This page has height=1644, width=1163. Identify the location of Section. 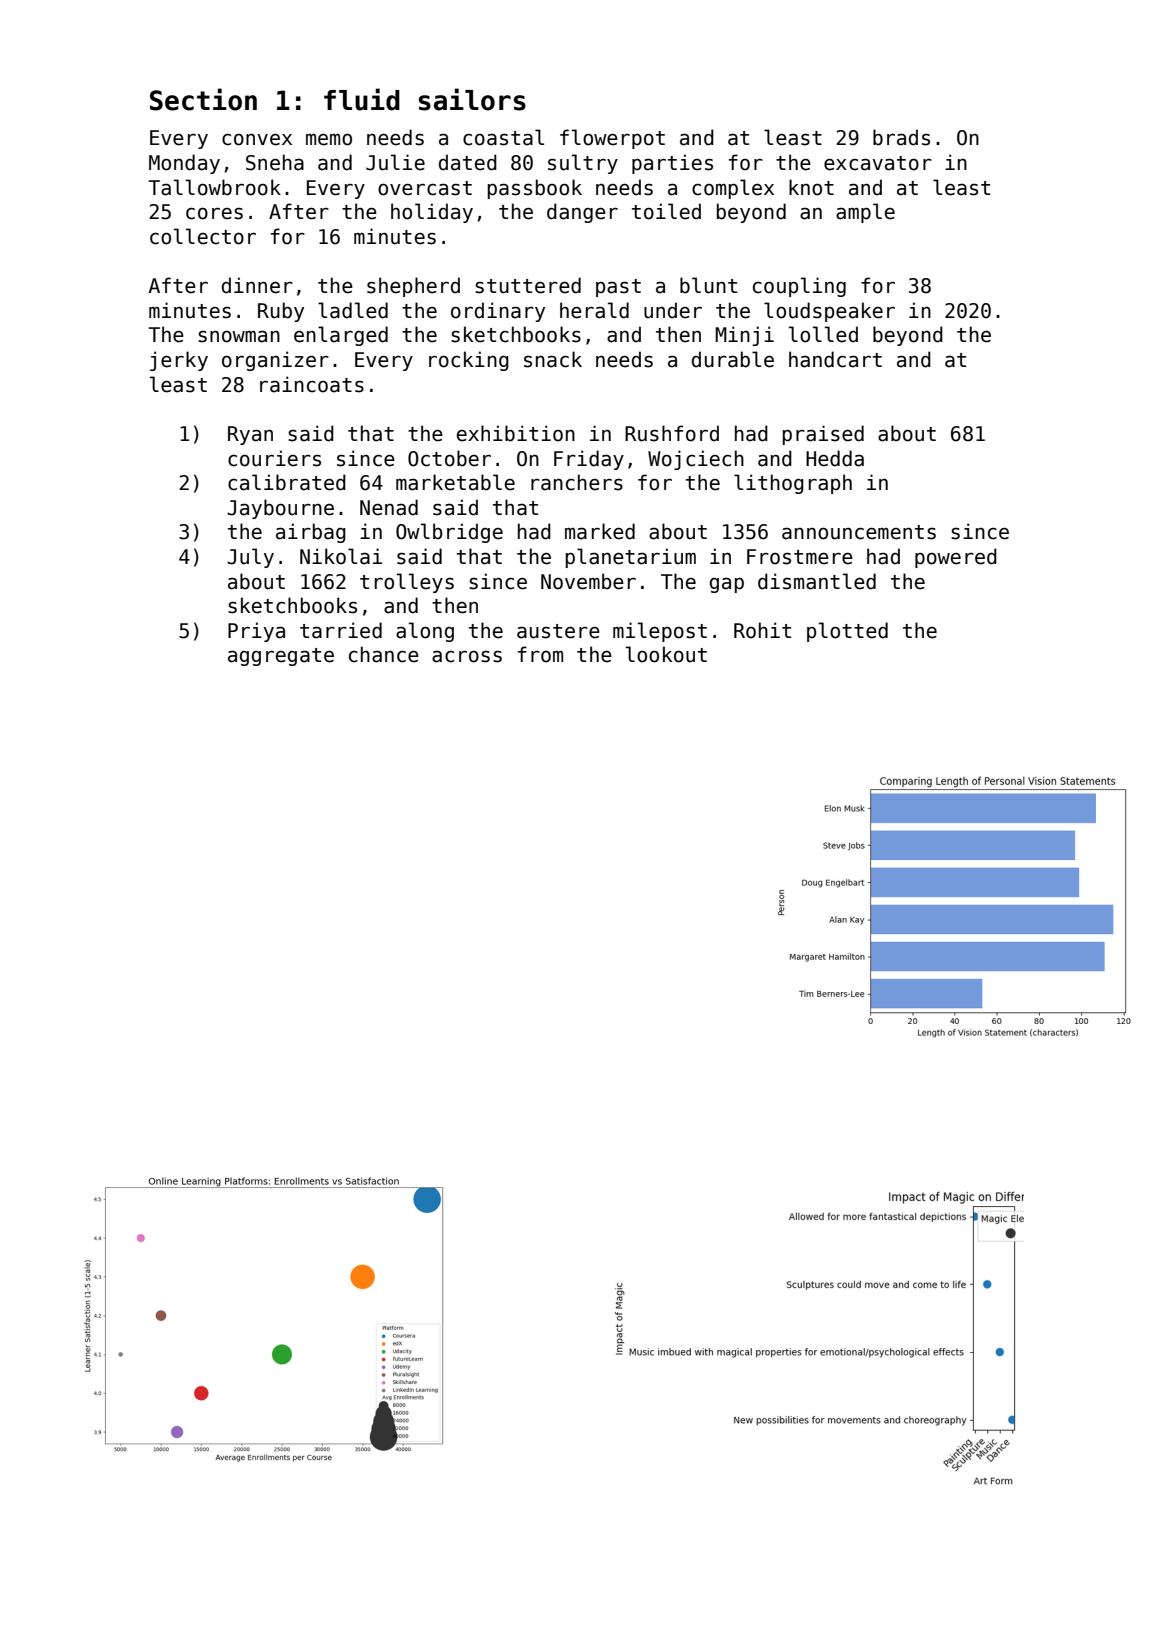
(203, 99).
